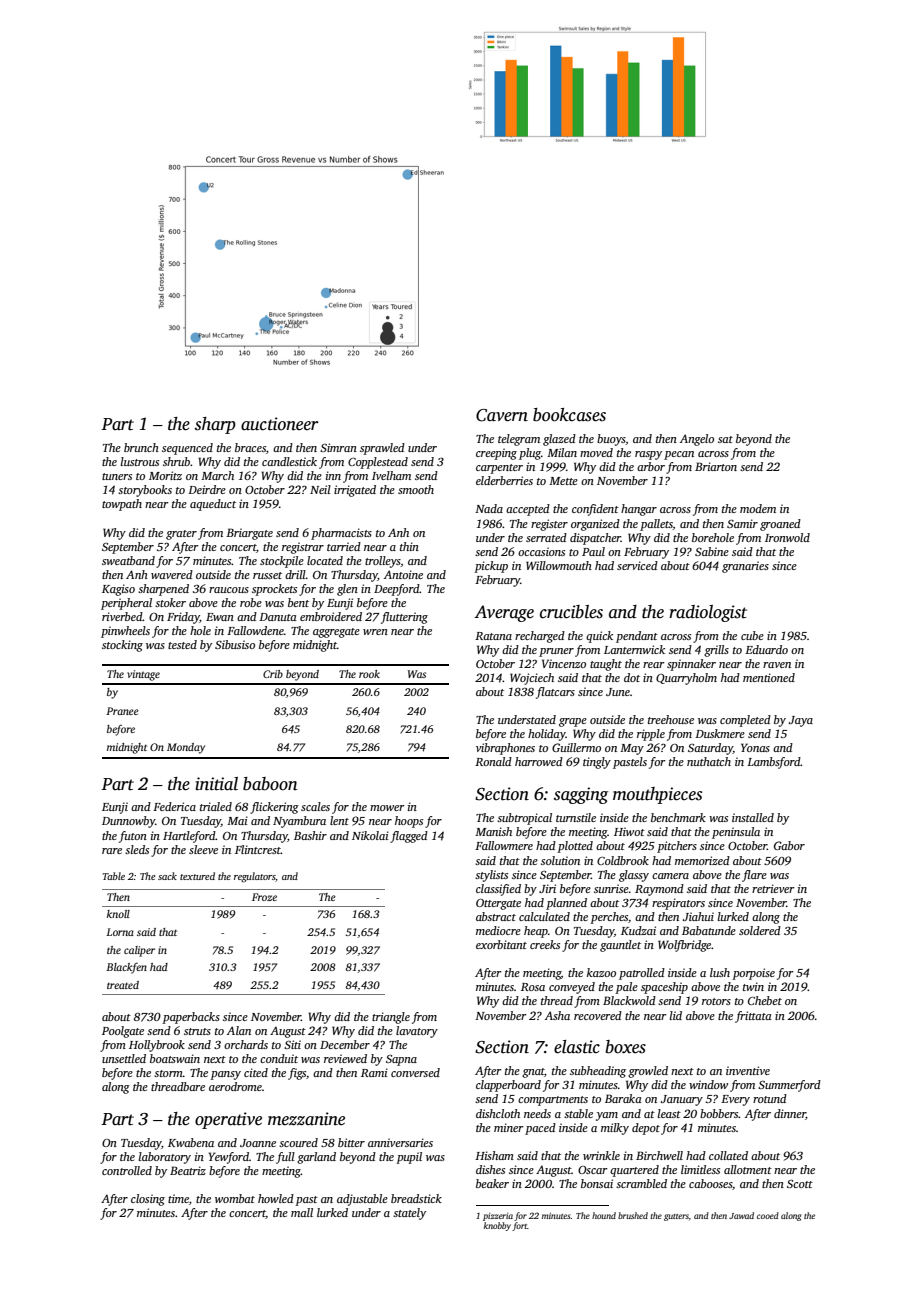 Image resolution: width=924 pixels, height=1308 pixels. I want to click on modem, so click(758, 508).
